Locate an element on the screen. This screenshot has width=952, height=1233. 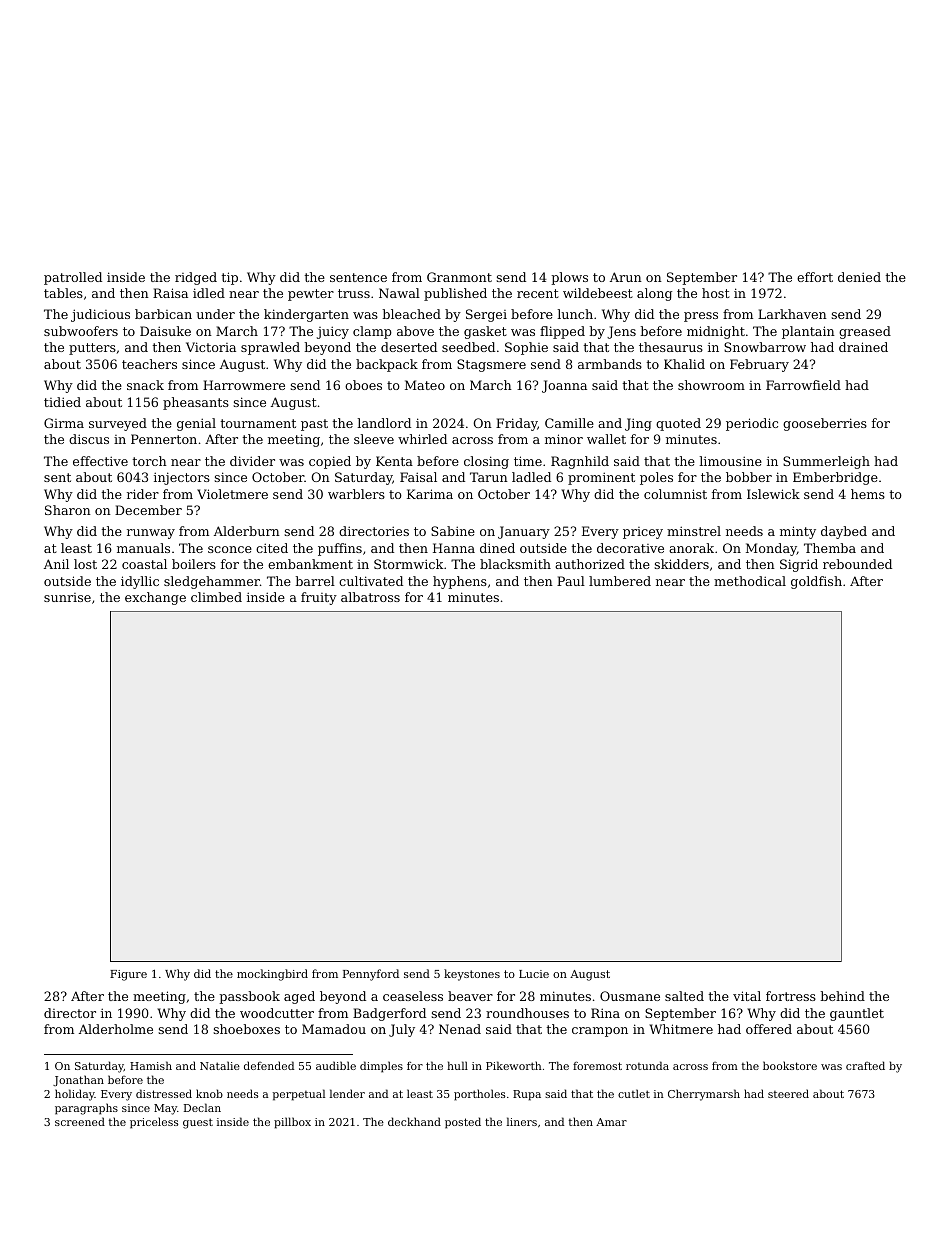
lumbered is located at coordinates (620, 581).
